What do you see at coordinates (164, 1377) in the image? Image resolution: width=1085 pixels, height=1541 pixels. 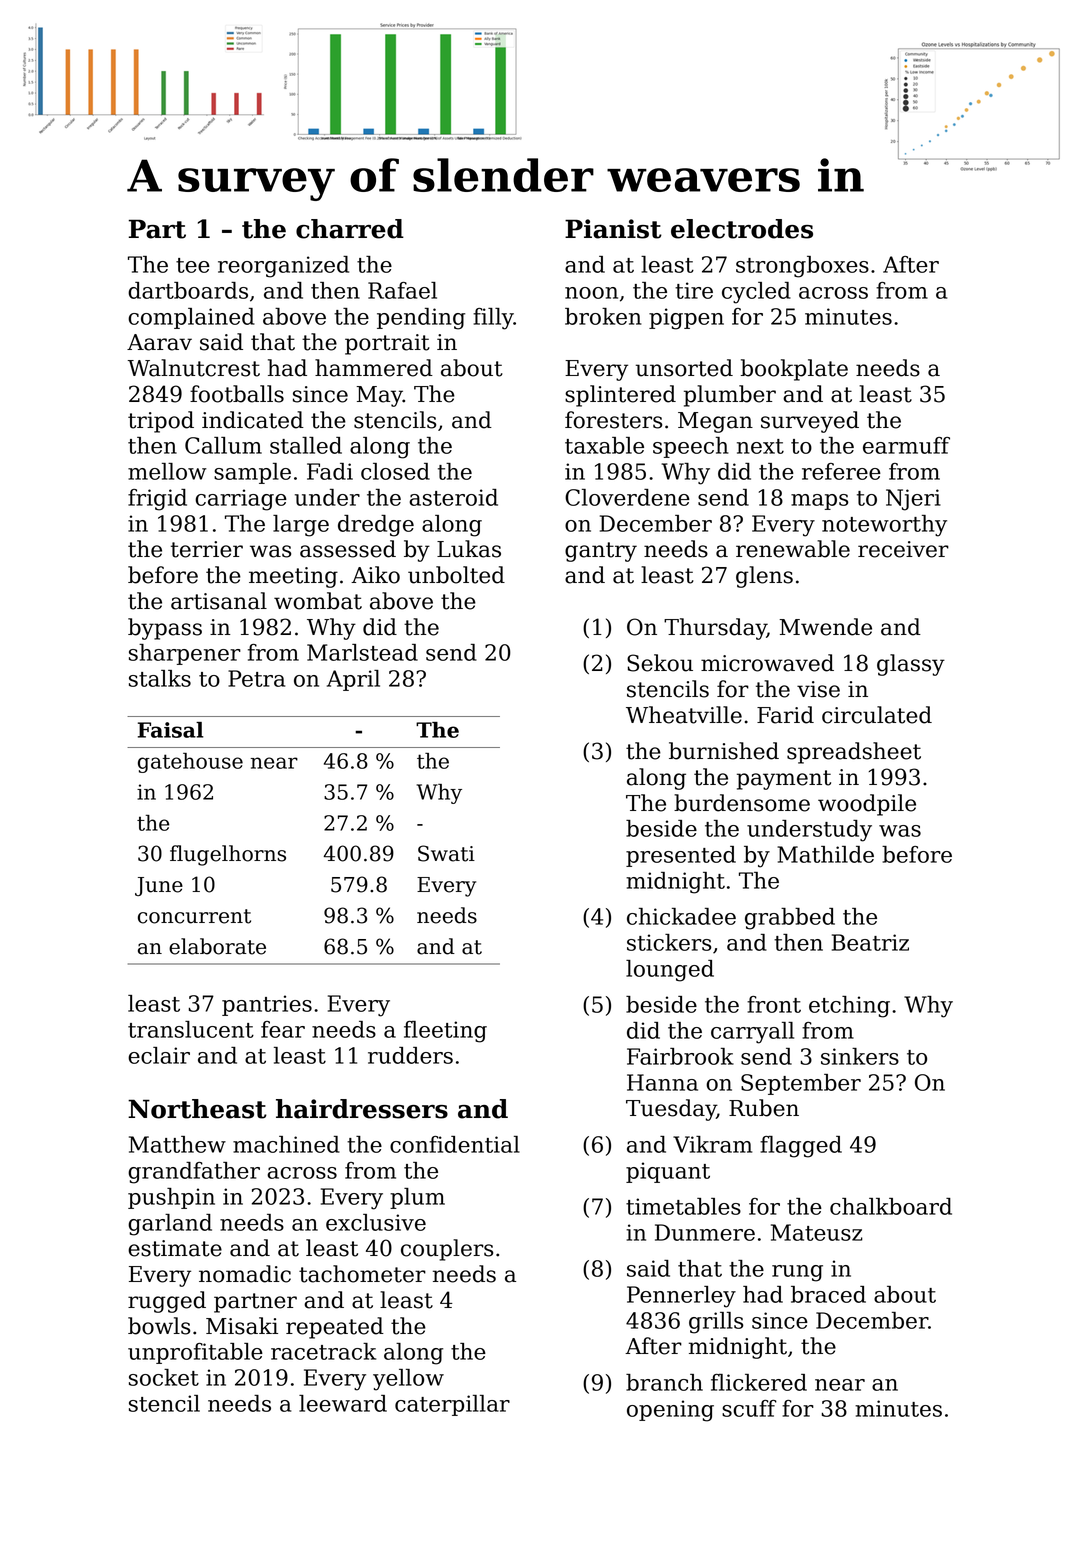 I see `socket` at bounding box center [164, 1377].
